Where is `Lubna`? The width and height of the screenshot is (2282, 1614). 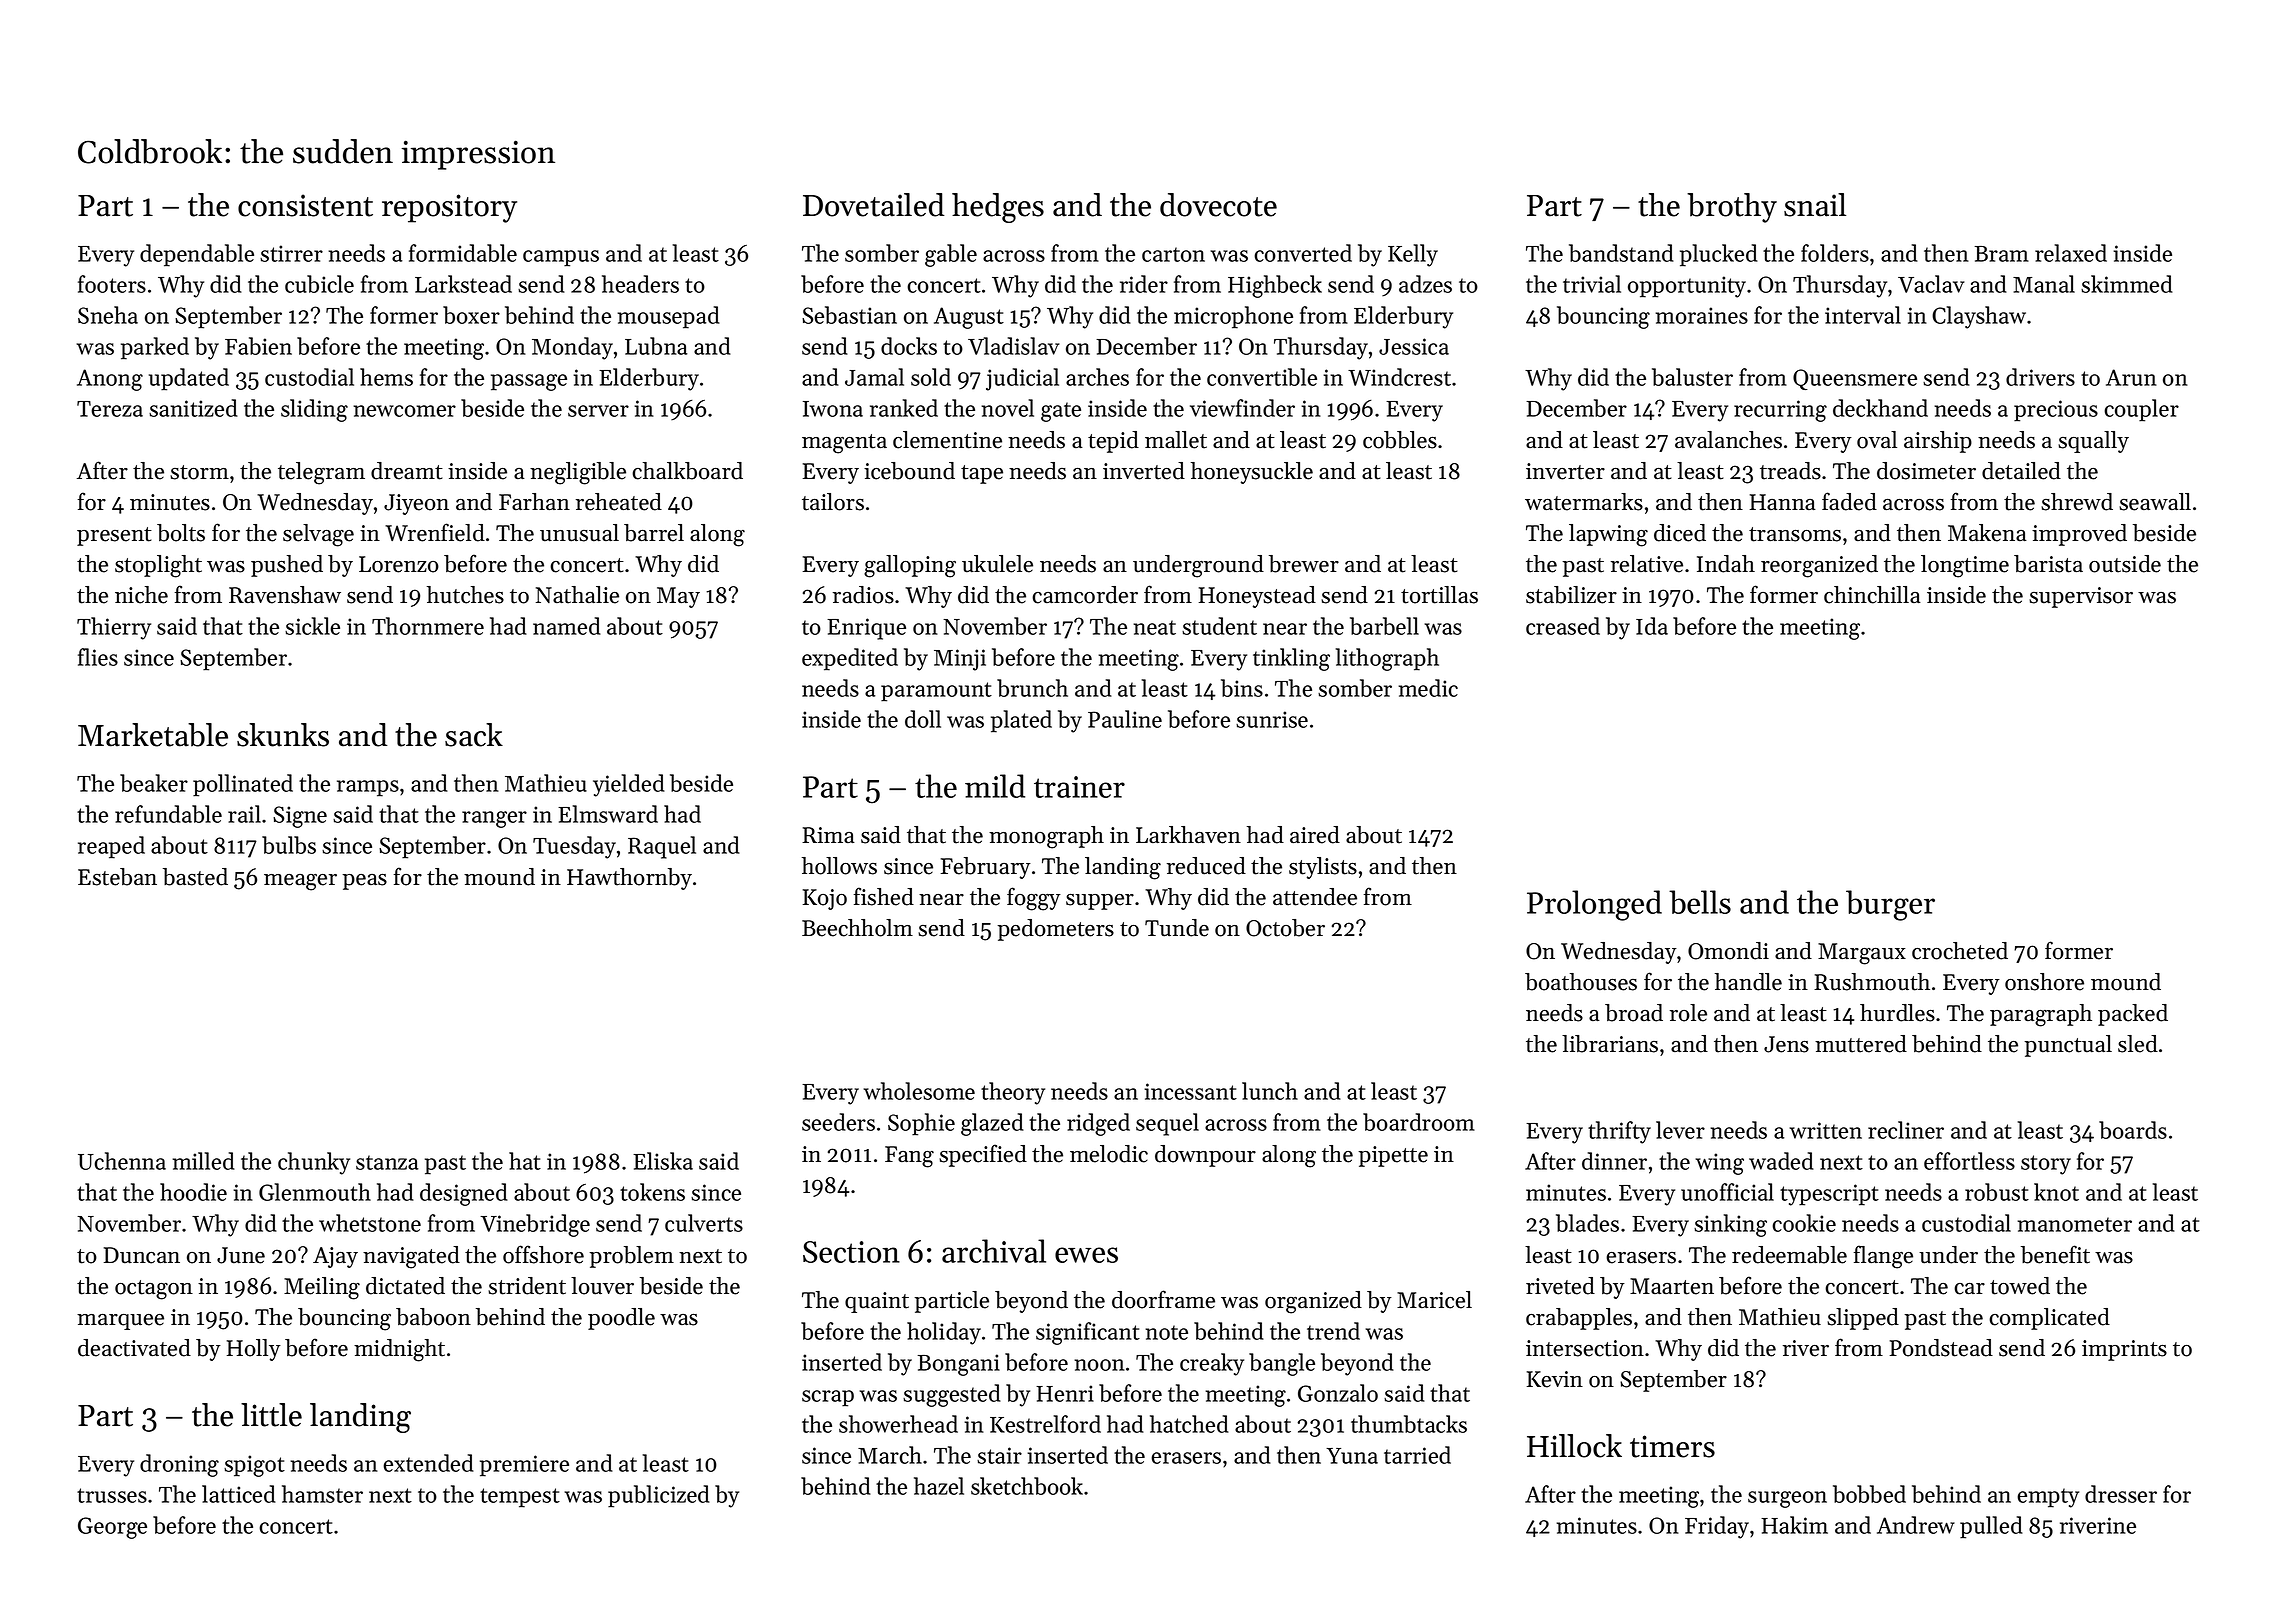
Lubna is located at coordinates (656, 346).
